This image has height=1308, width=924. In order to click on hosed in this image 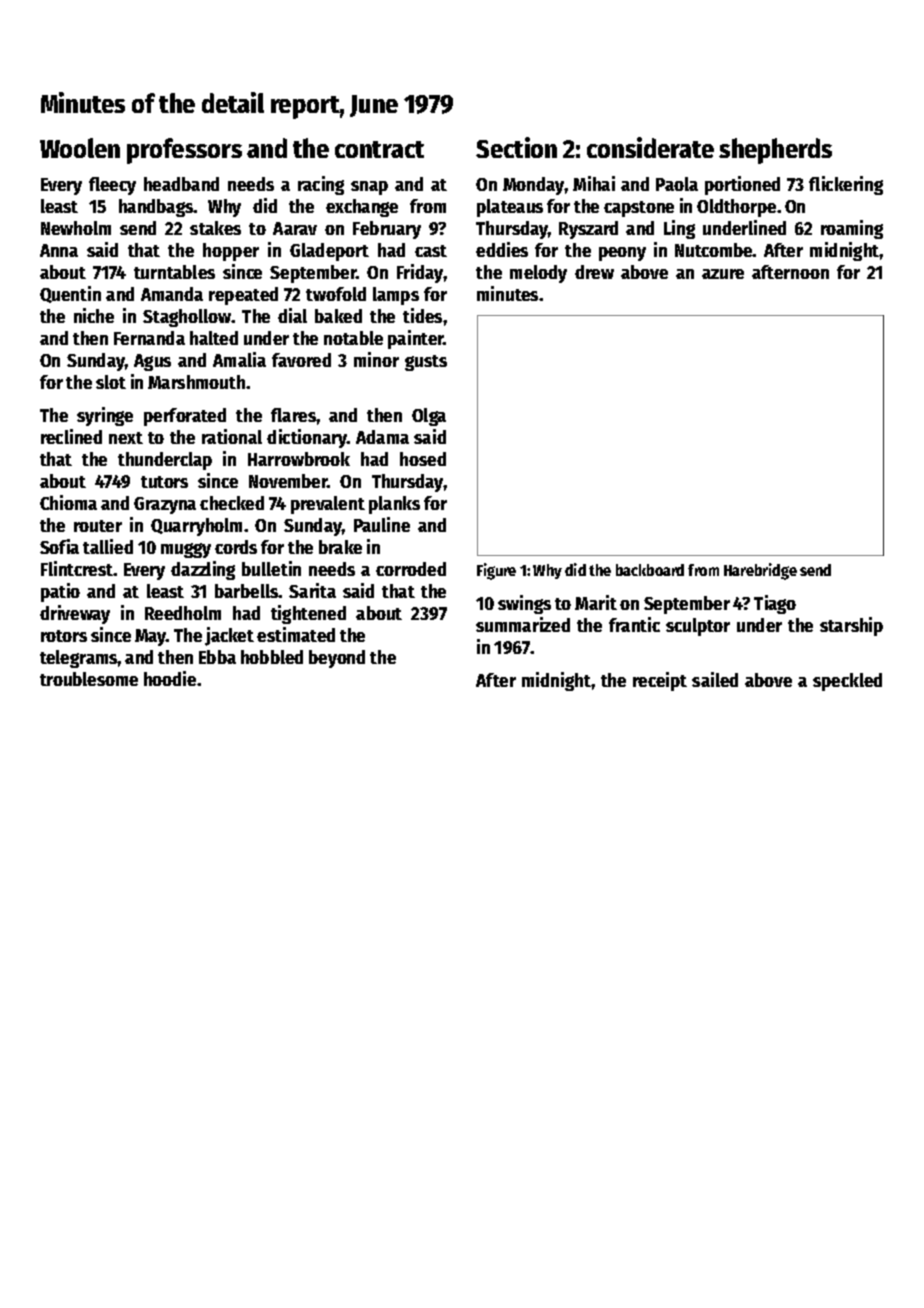, I will do `click(423, 459)`.
